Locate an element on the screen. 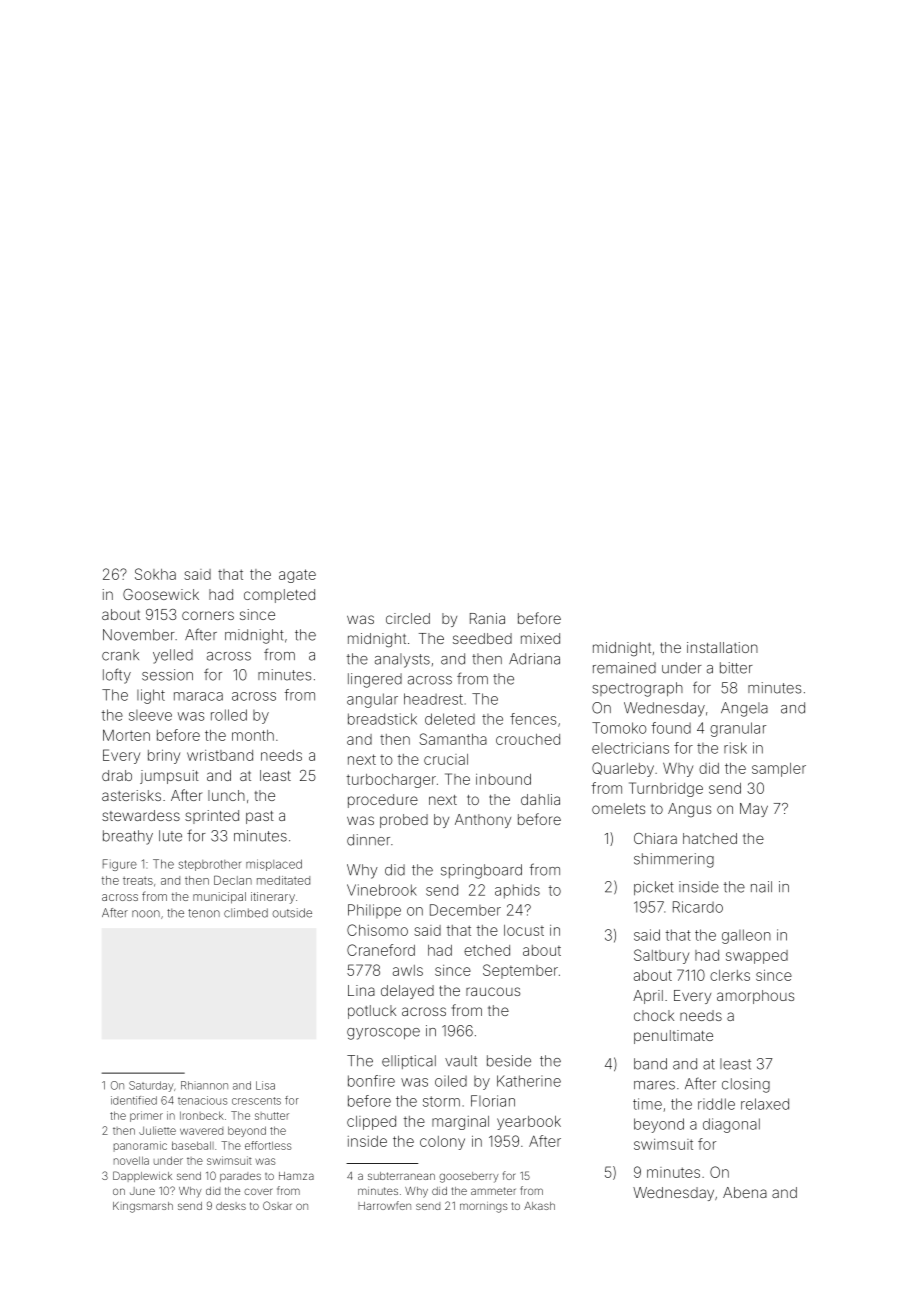  agate is located at coordinates (297, 576).
